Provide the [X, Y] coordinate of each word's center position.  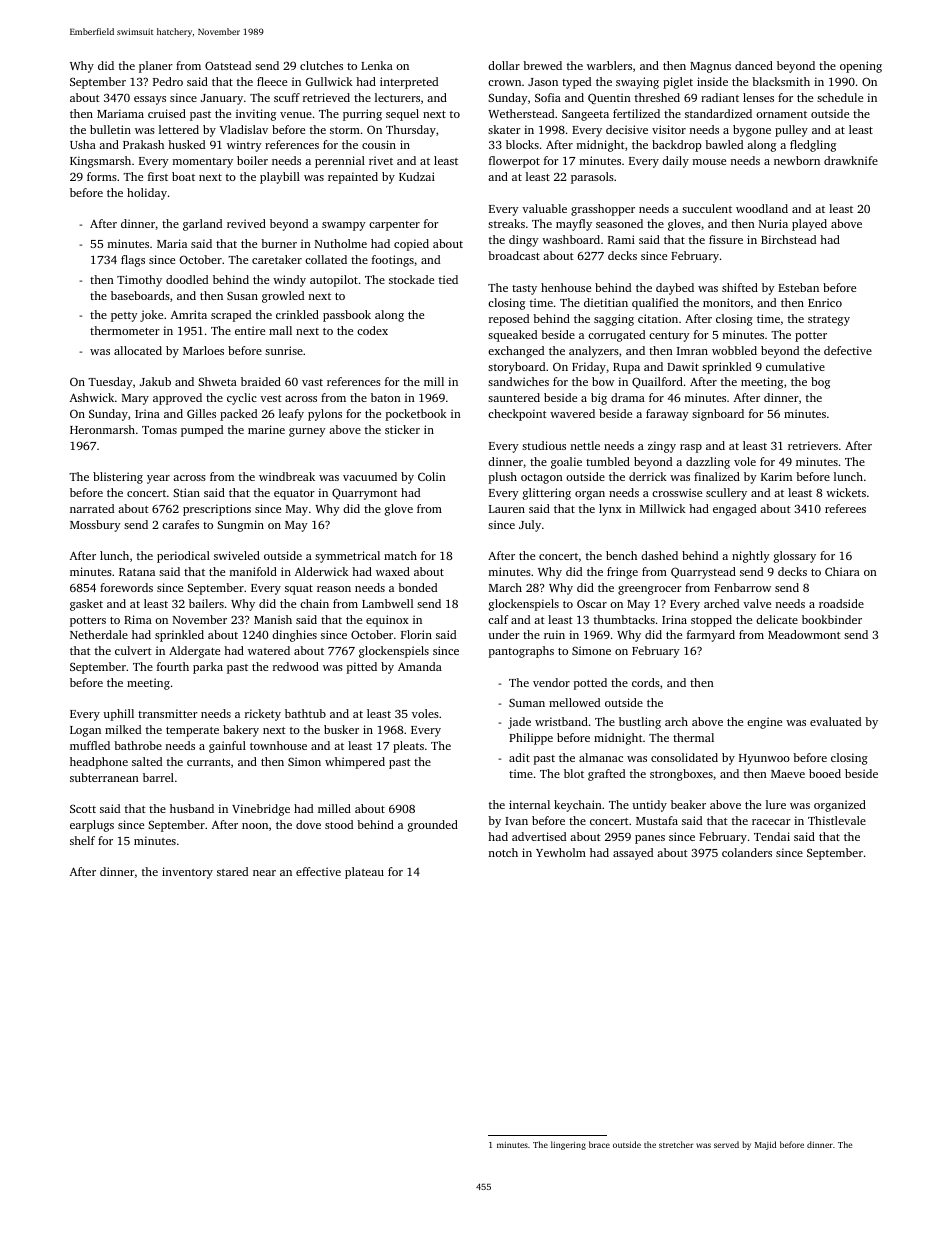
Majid [765, 1145]
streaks [506, 223]
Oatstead [228, 65]
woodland [762, 208]
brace [599, 1144]
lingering [568, 1145]
